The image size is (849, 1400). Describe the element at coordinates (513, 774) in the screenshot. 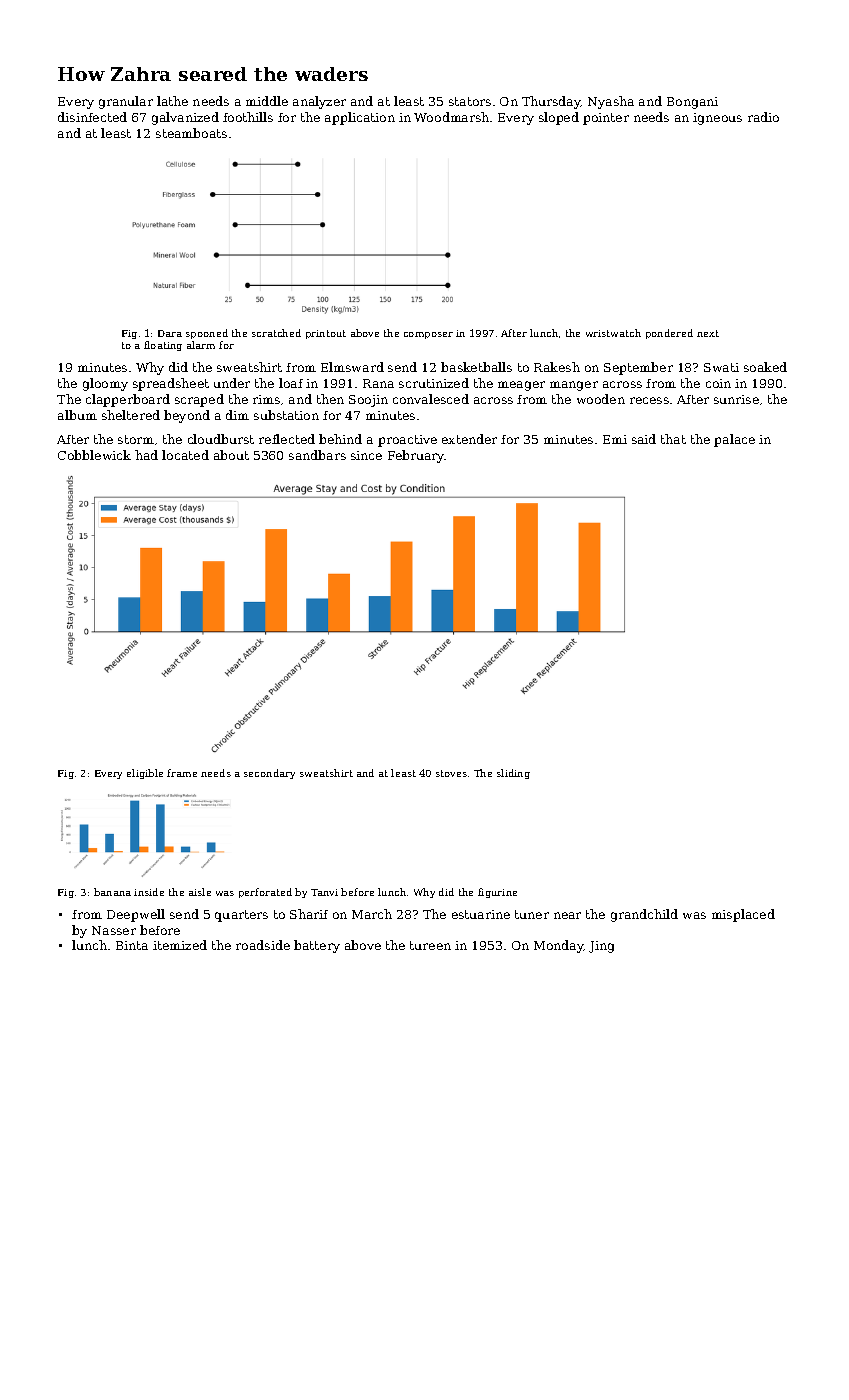

I see `sliding` at that location.
